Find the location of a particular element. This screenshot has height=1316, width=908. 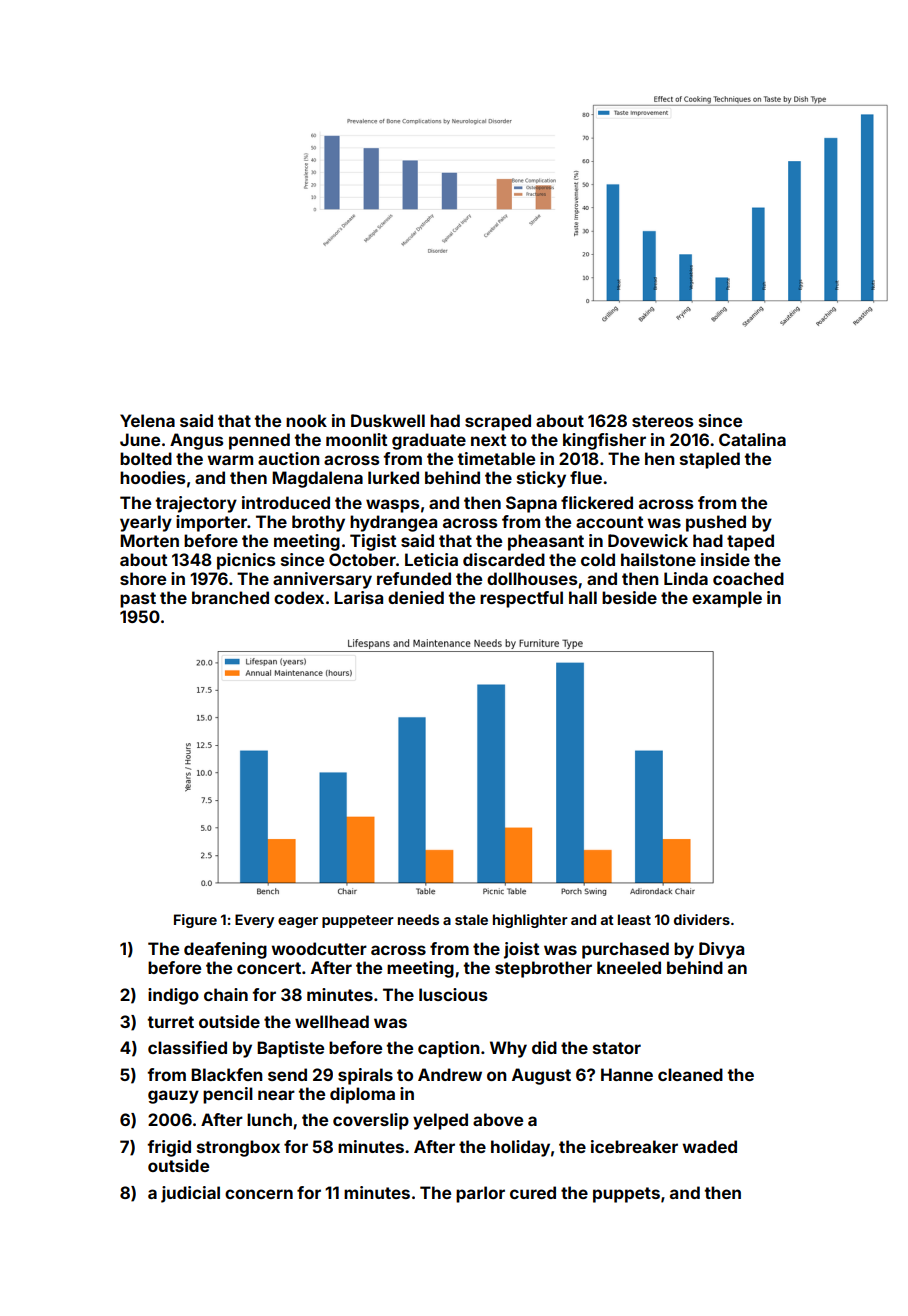

Every is located at coordinates (254, 921).
